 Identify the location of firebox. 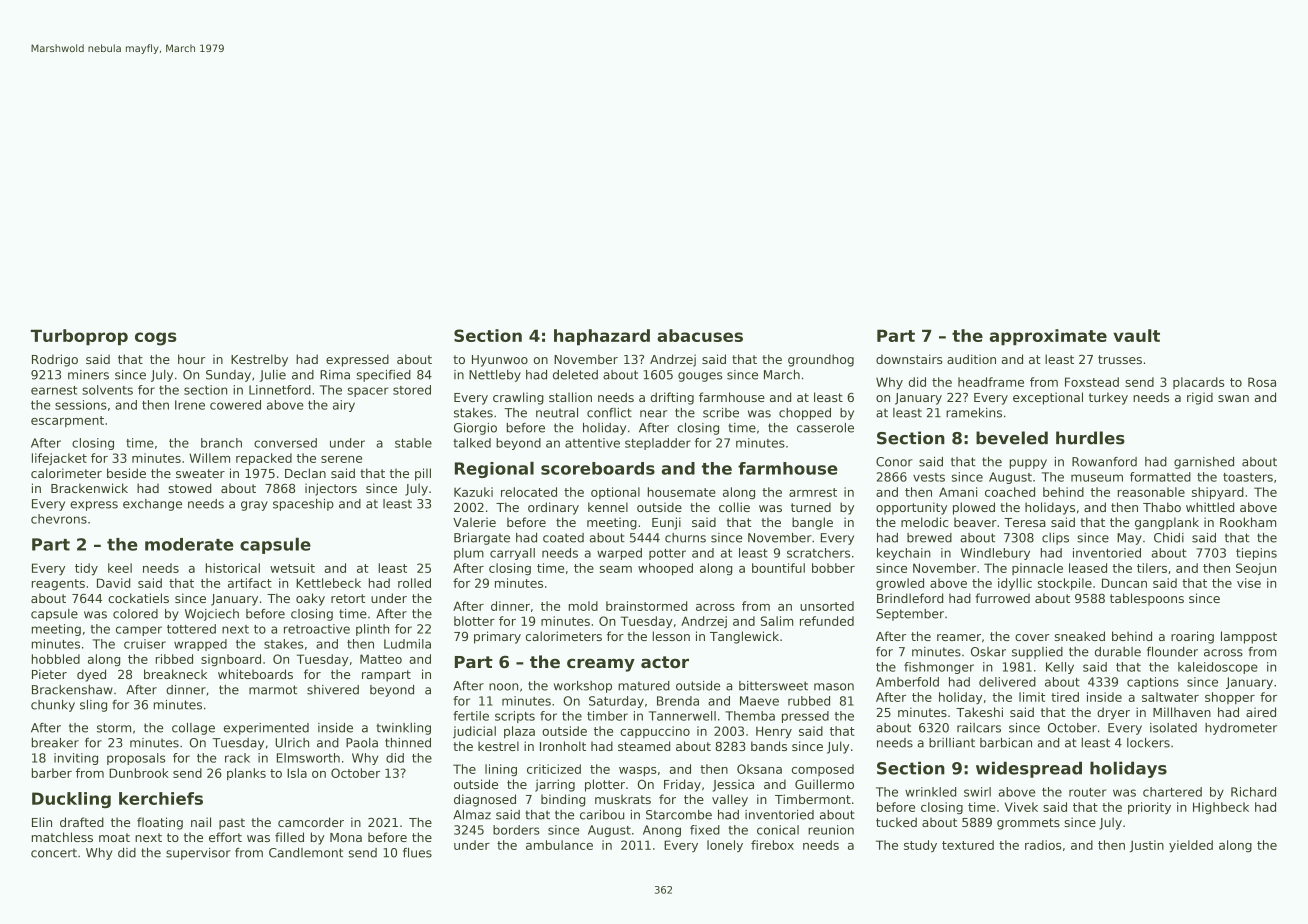
(772, 845).
